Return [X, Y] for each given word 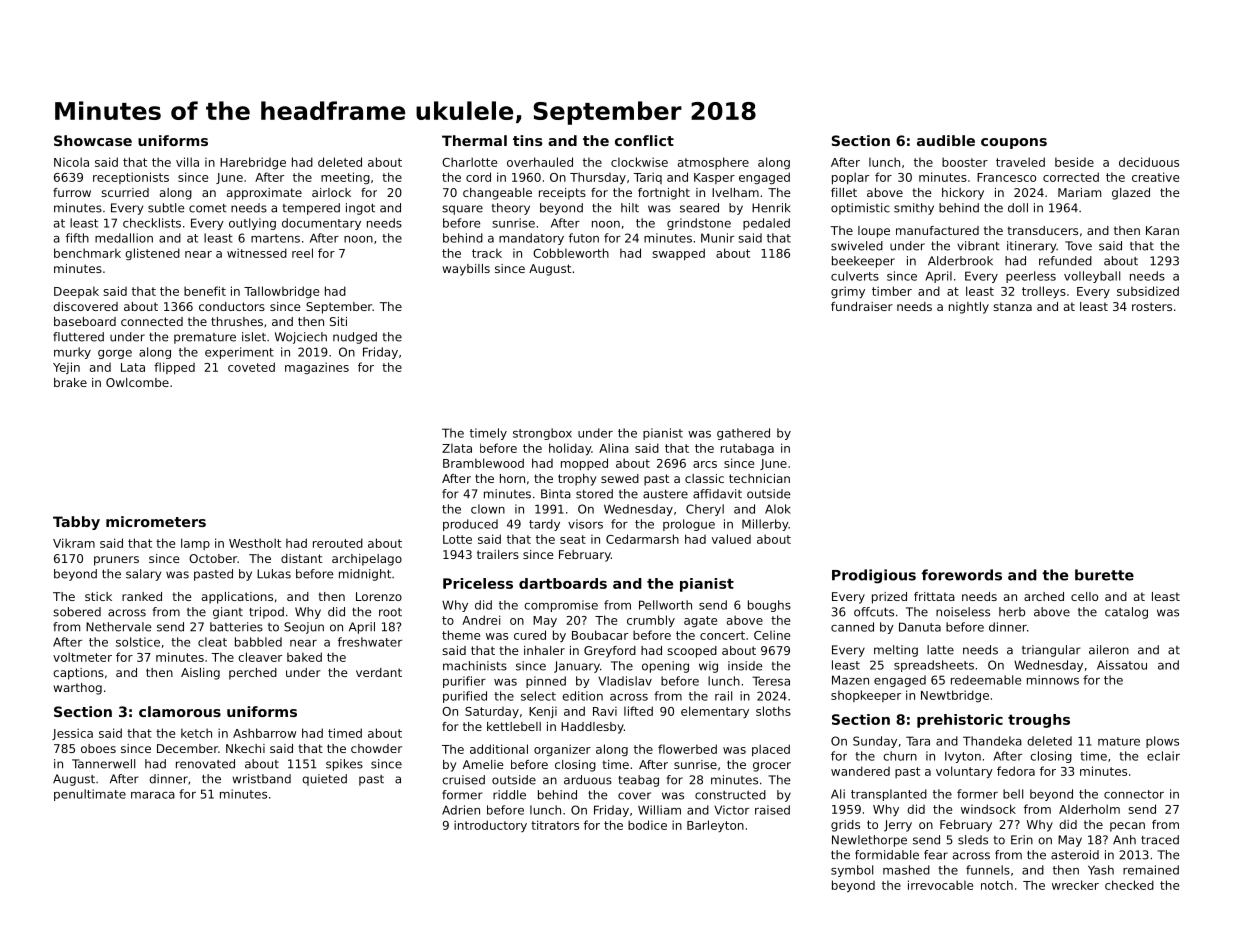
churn [900, 756]
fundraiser [862, 306]
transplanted [889, 795]
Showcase [93, 140]
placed [771, 750]
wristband [261, 779]
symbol [852, 871]
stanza [1012, 306]
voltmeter [82, 657]
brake [70, 382]
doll [1018, 208]
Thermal [474, 140]
